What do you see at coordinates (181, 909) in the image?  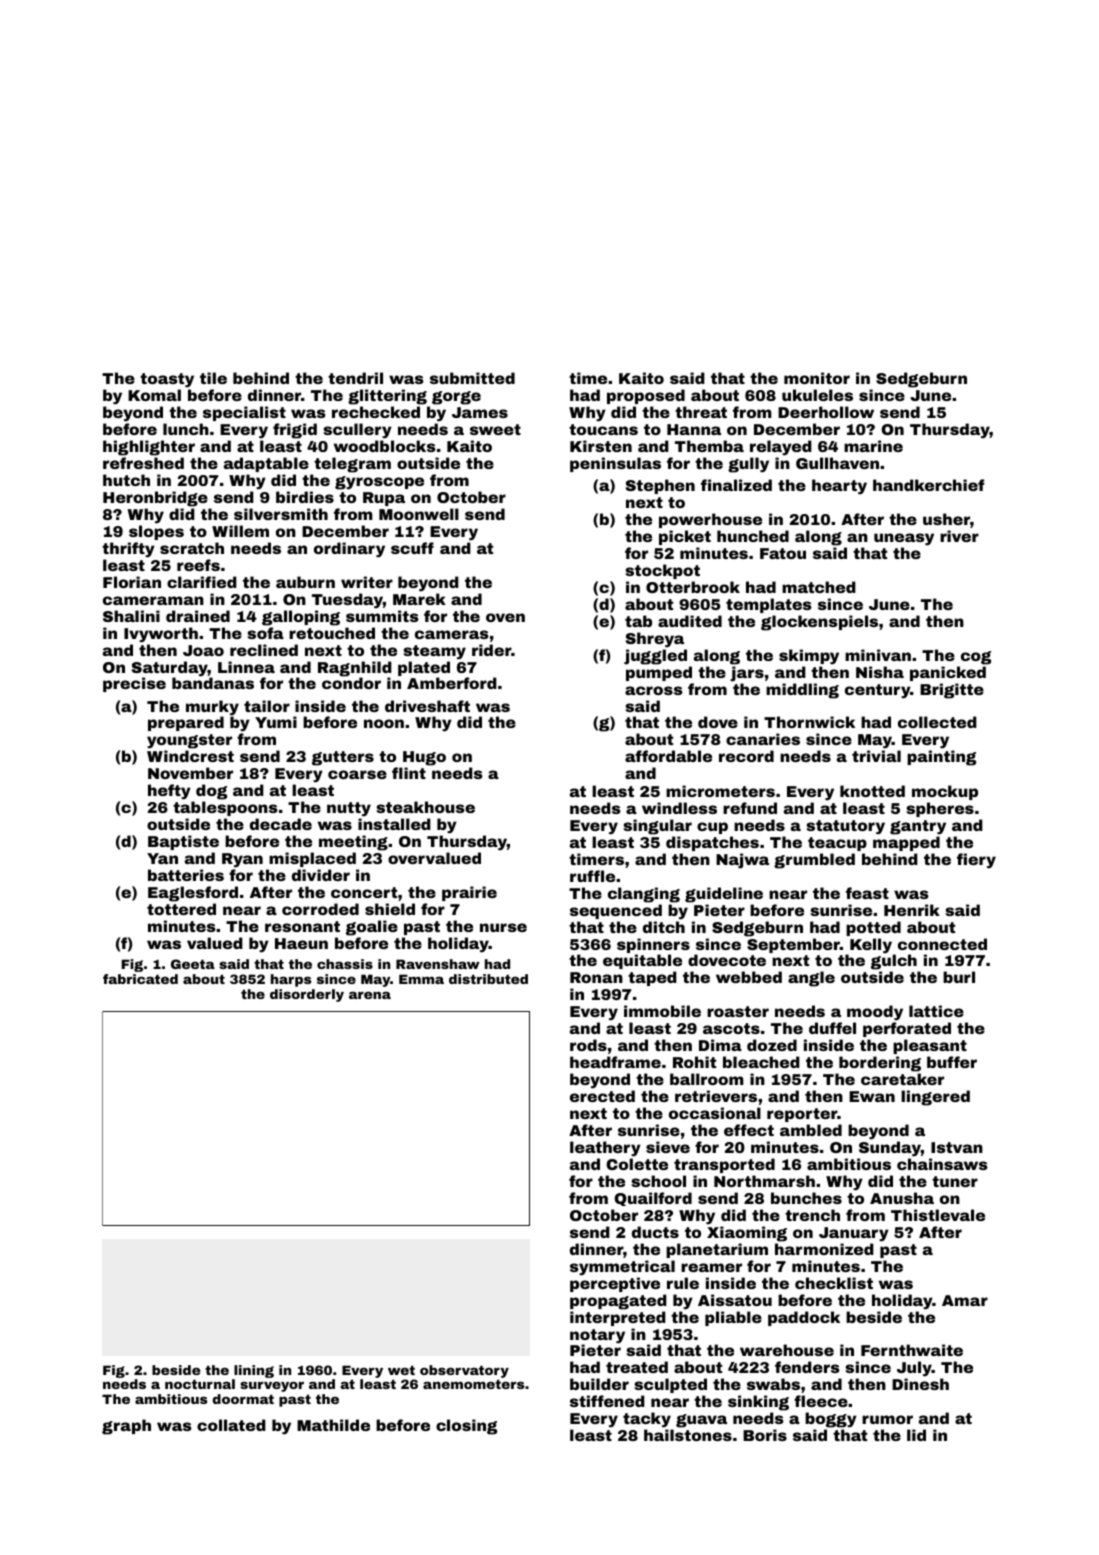 I see `tottered` at bounding box center [181, 909].
